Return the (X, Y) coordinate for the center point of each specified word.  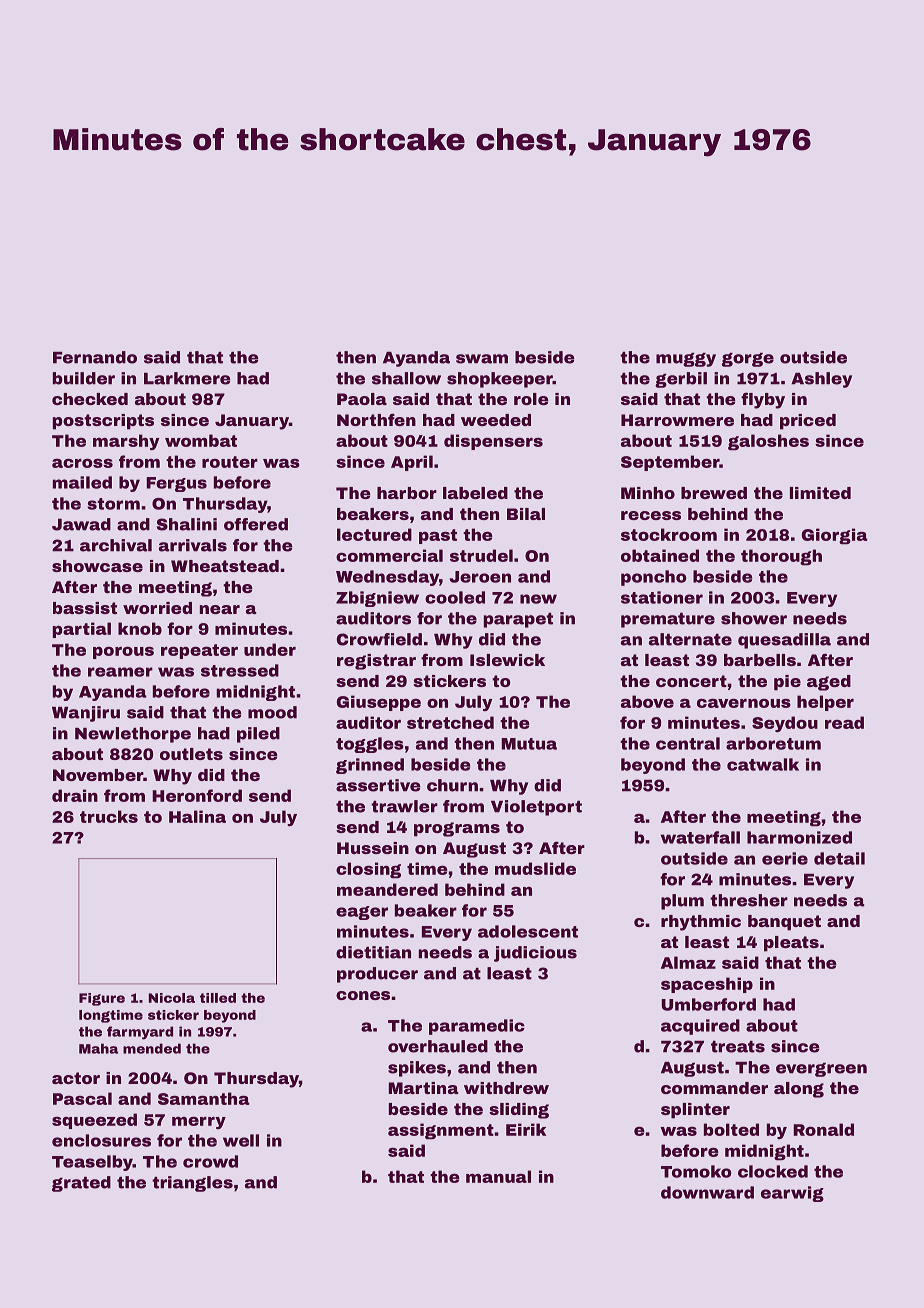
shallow (406, 378)
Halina (197, 816)
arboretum (773, 743)
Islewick (507, 660)
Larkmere (187, 378)
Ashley (821, 380)
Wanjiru (86, 714)
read (844, 722)
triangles (192, 1184)
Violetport (536, 808)
